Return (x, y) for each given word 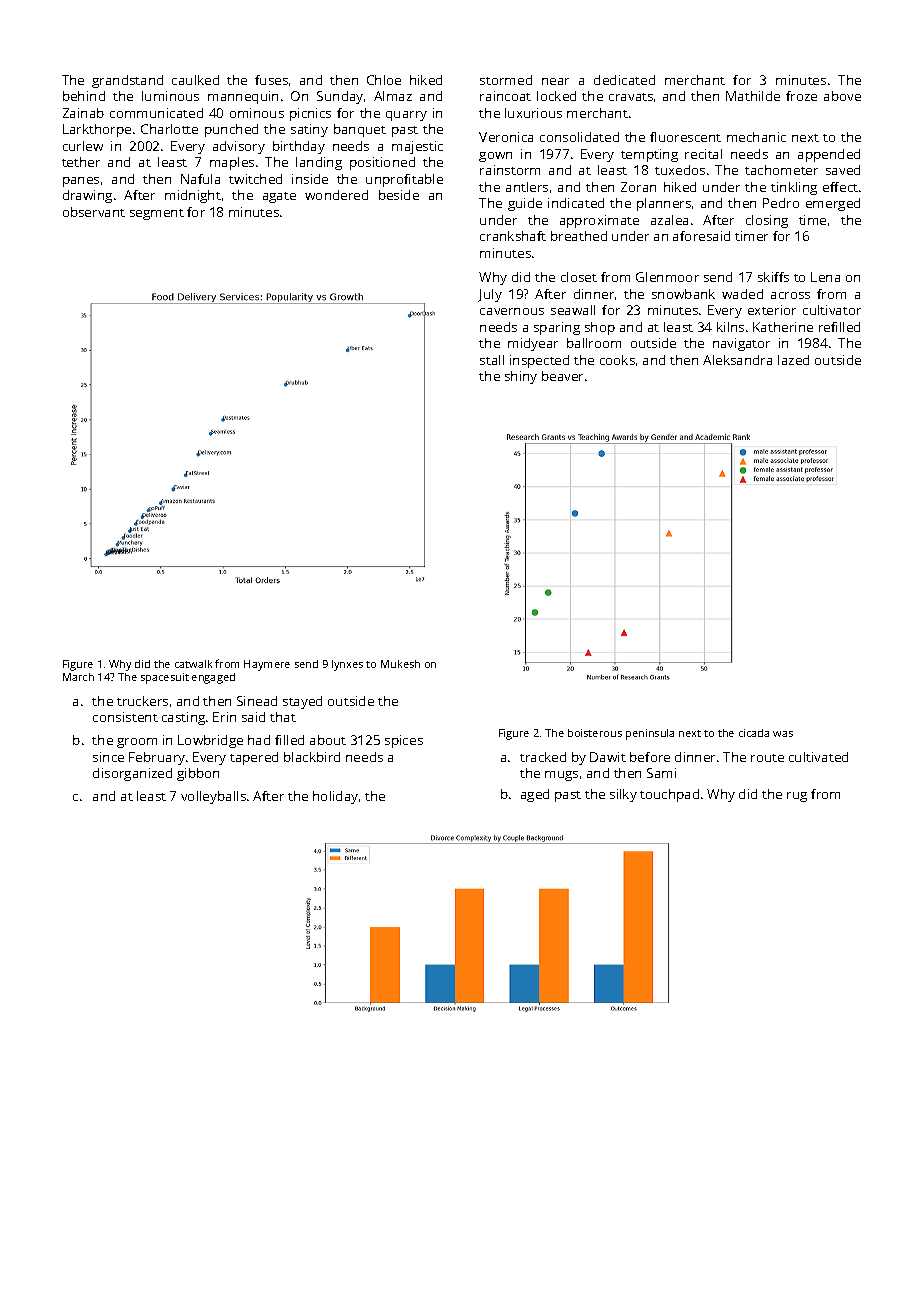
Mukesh (400, 664)
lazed (793, 360)
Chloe (384, 80)
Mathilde (753, 96)
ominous (257, 113)
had (259, 740)
